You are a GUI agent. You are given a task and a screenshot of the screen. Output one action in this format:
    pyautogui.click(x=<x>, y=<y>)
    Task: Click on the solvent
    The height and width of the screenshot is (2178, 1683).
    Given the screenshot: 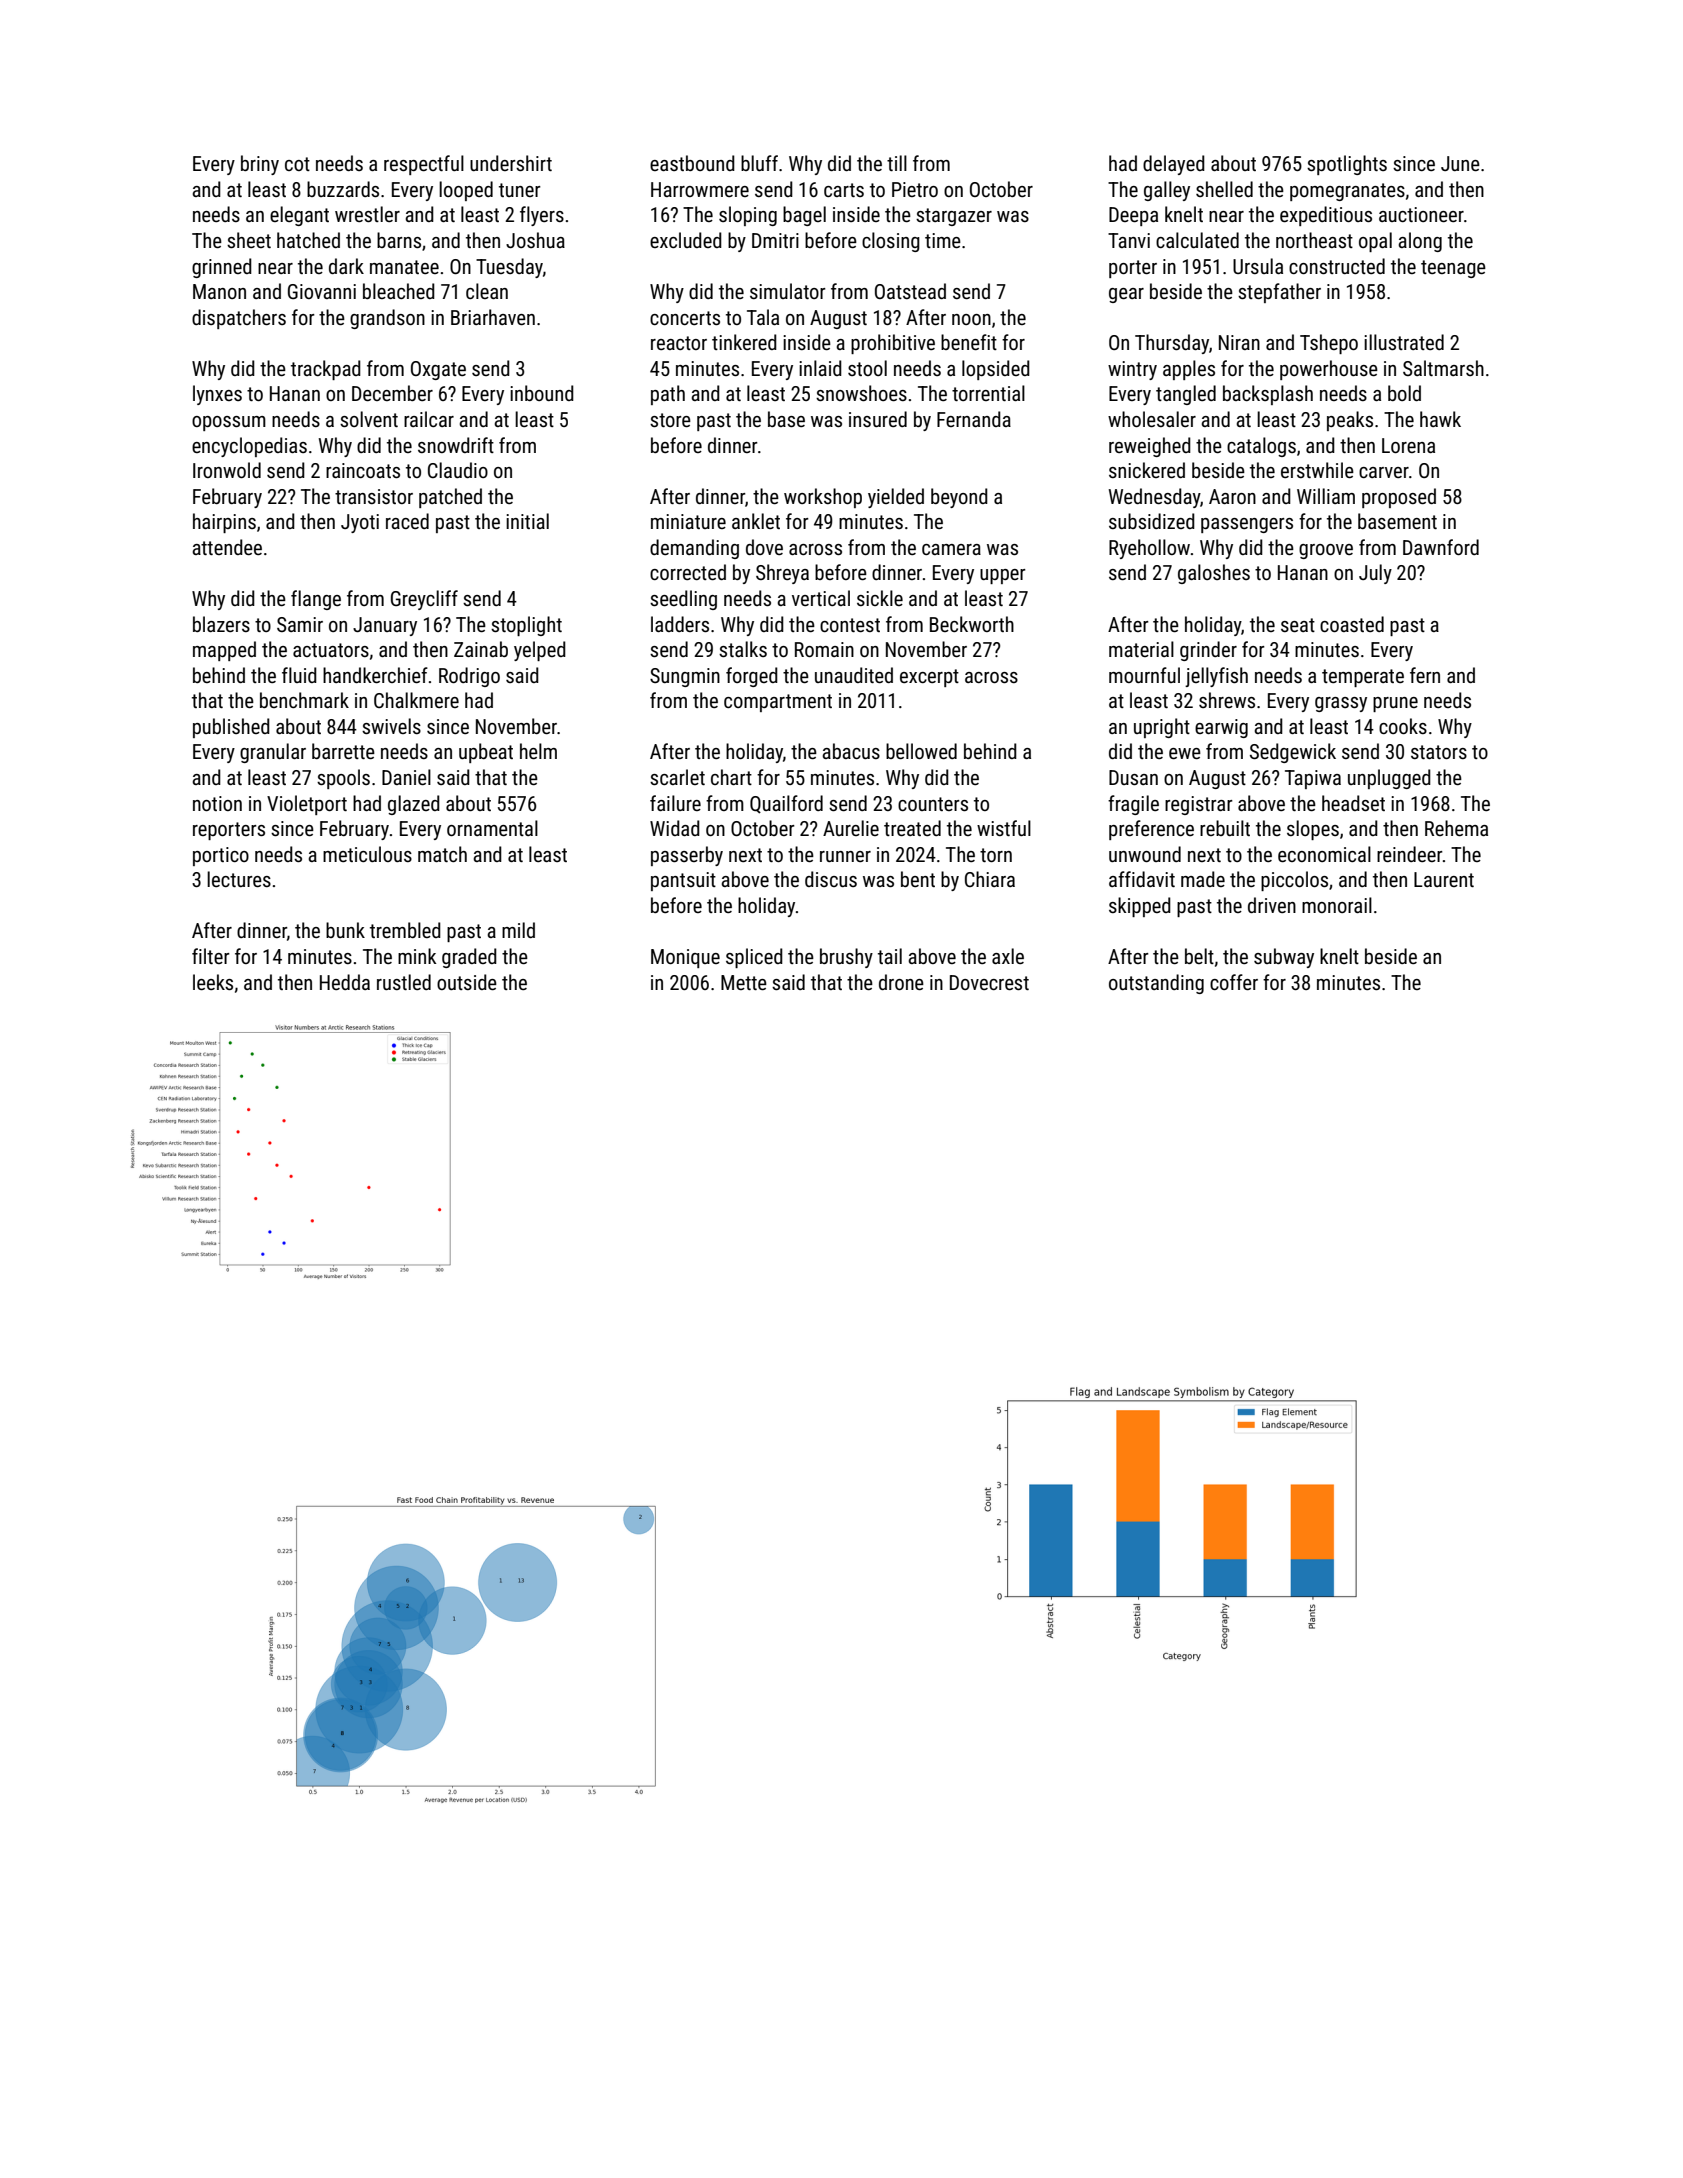 What is the action you would take?
    pyautogui.click(x=369, y=419)
